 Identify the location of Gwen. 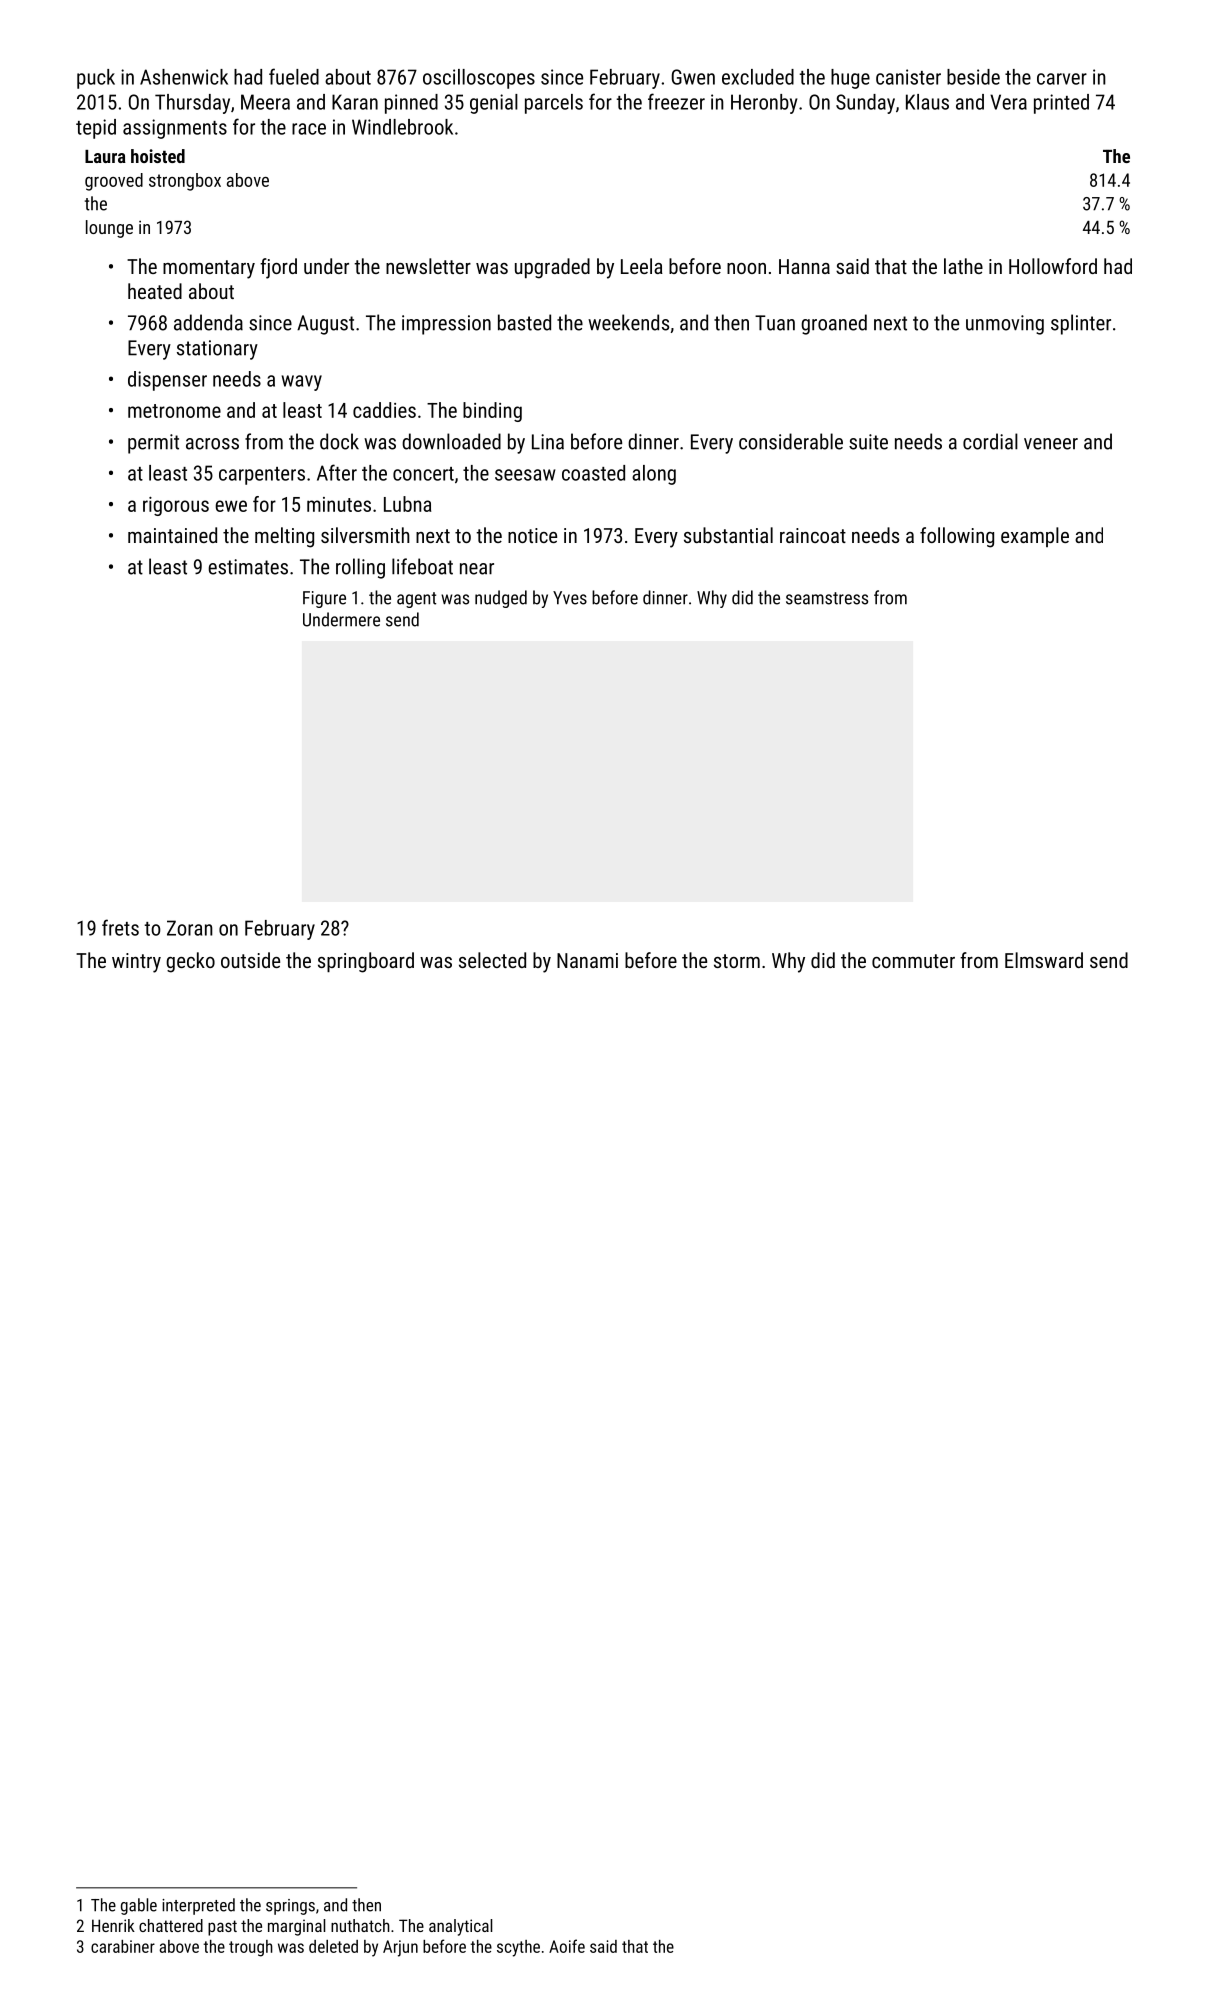
(693, 77).
